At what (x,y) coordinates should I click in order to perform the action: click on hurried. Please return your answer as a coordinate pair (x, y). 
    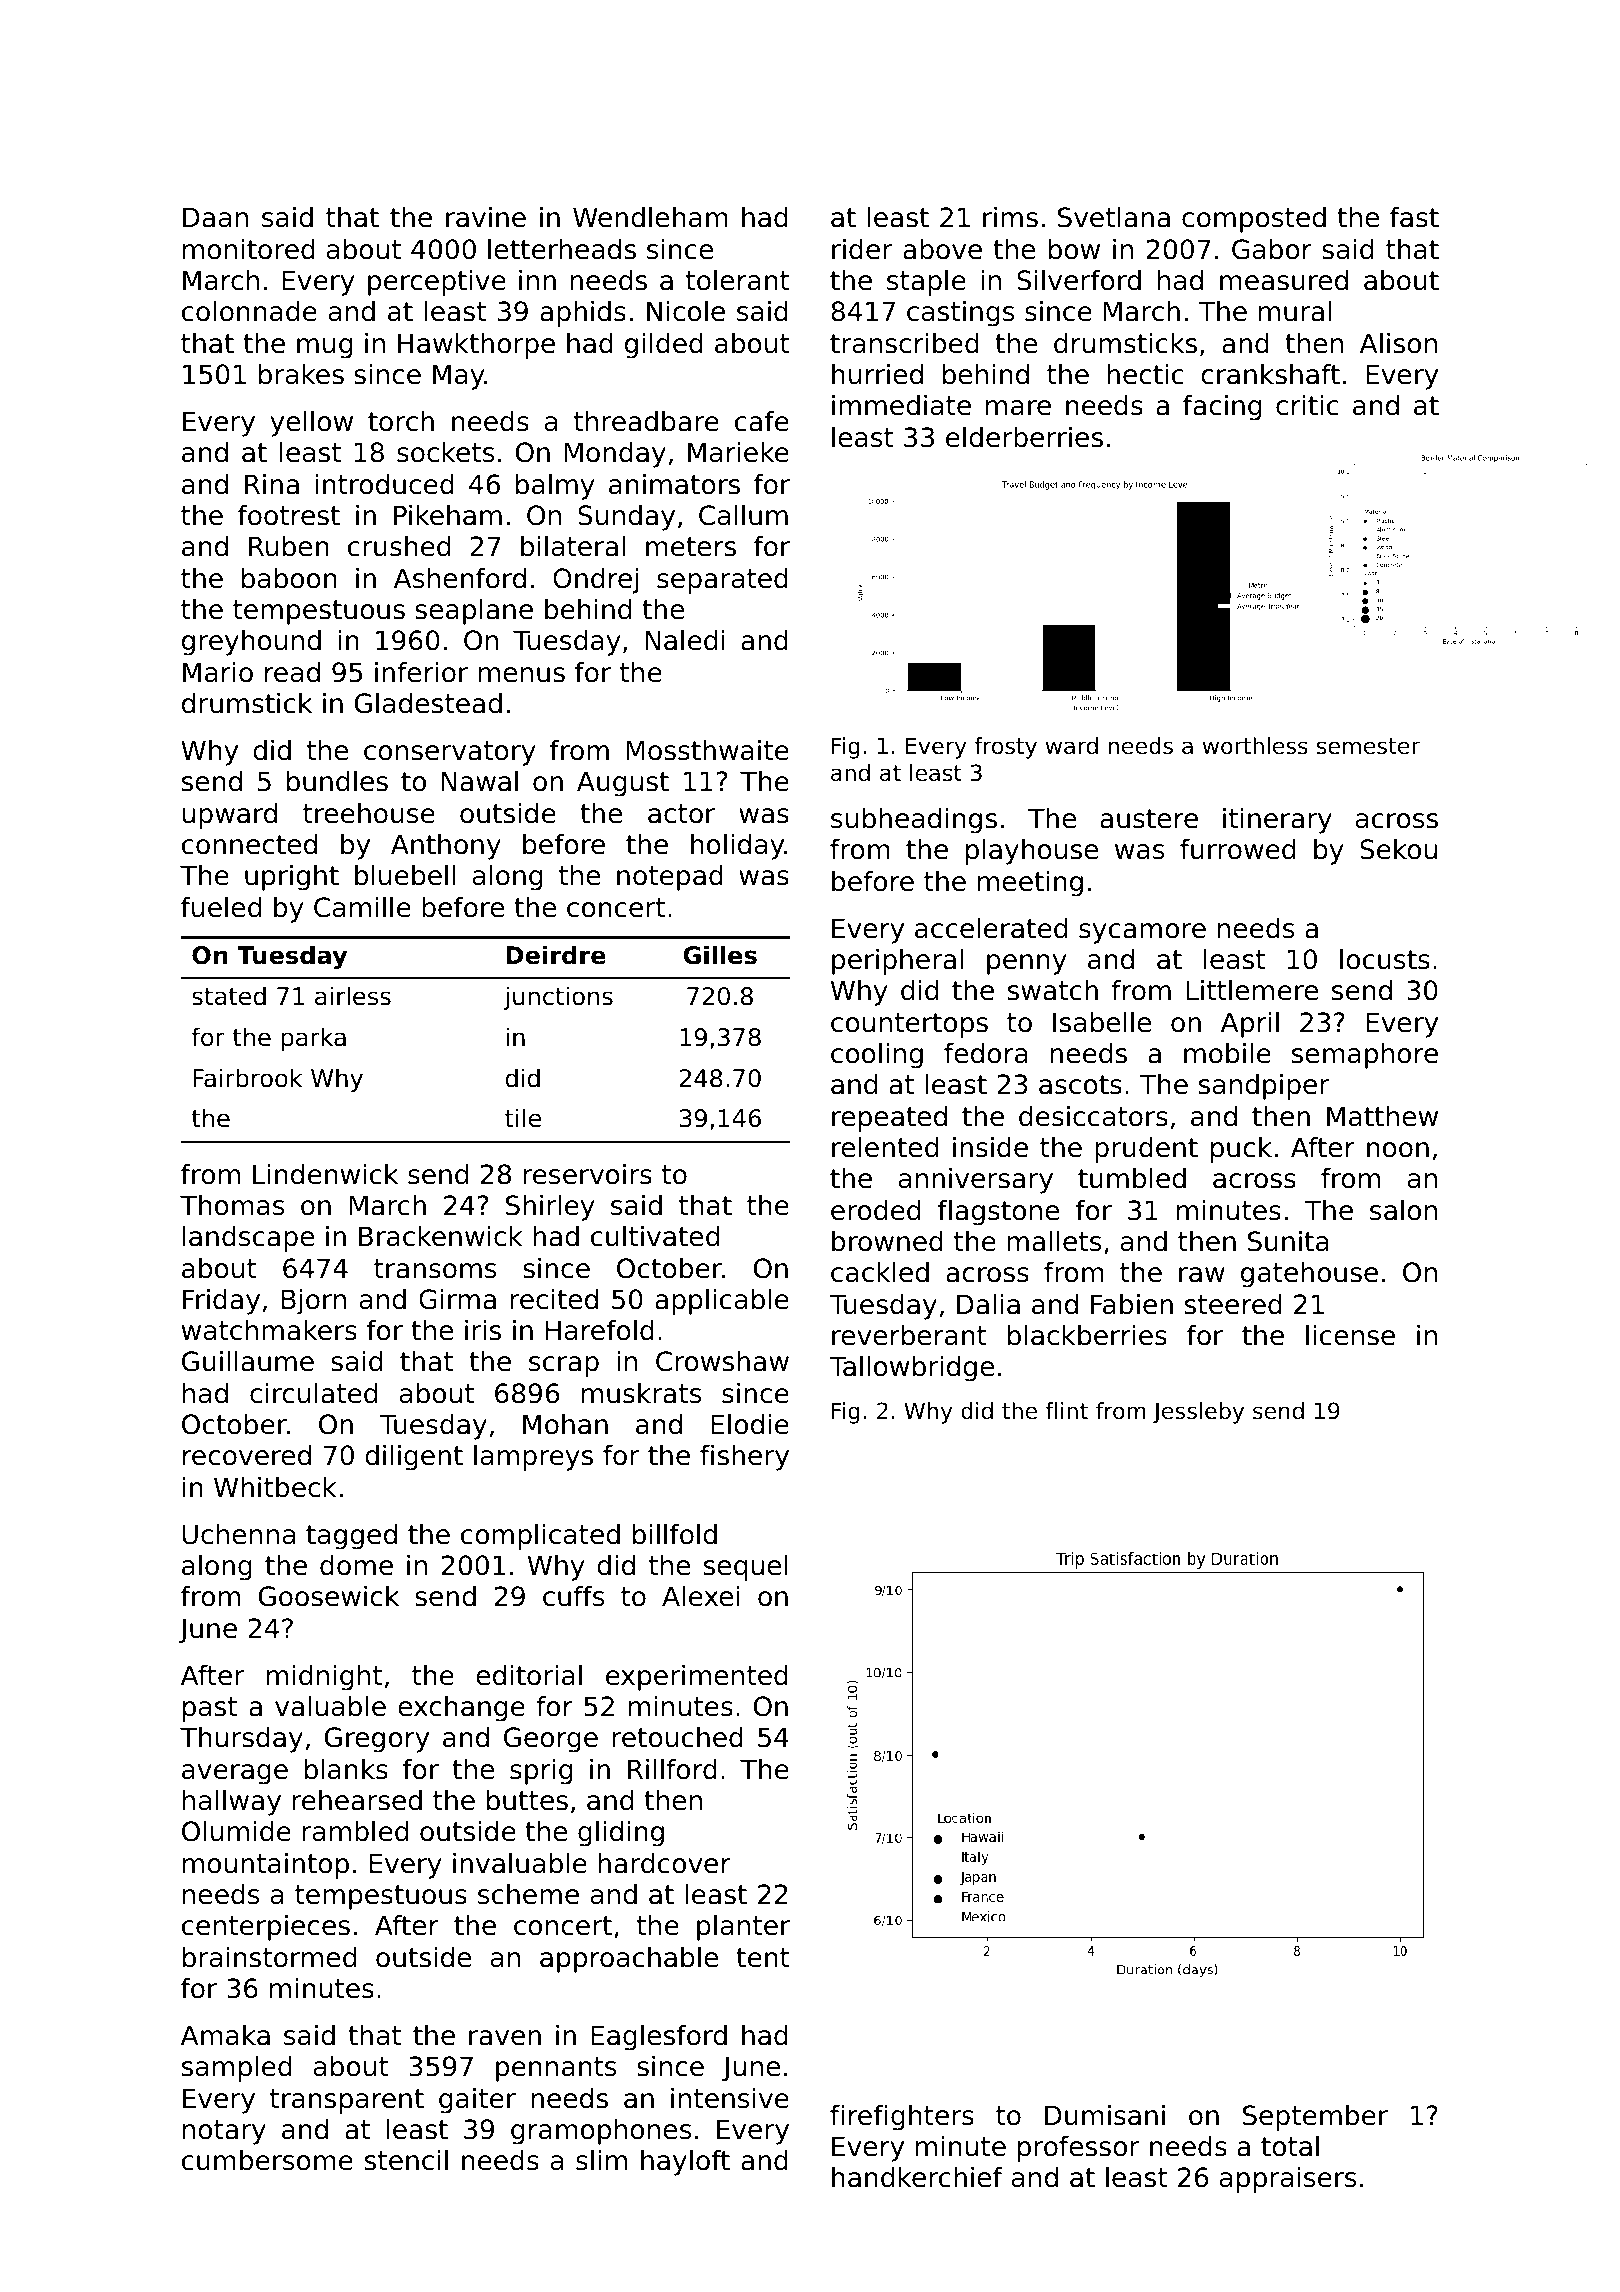
    Looking at the image, I should click on (877, 374).
